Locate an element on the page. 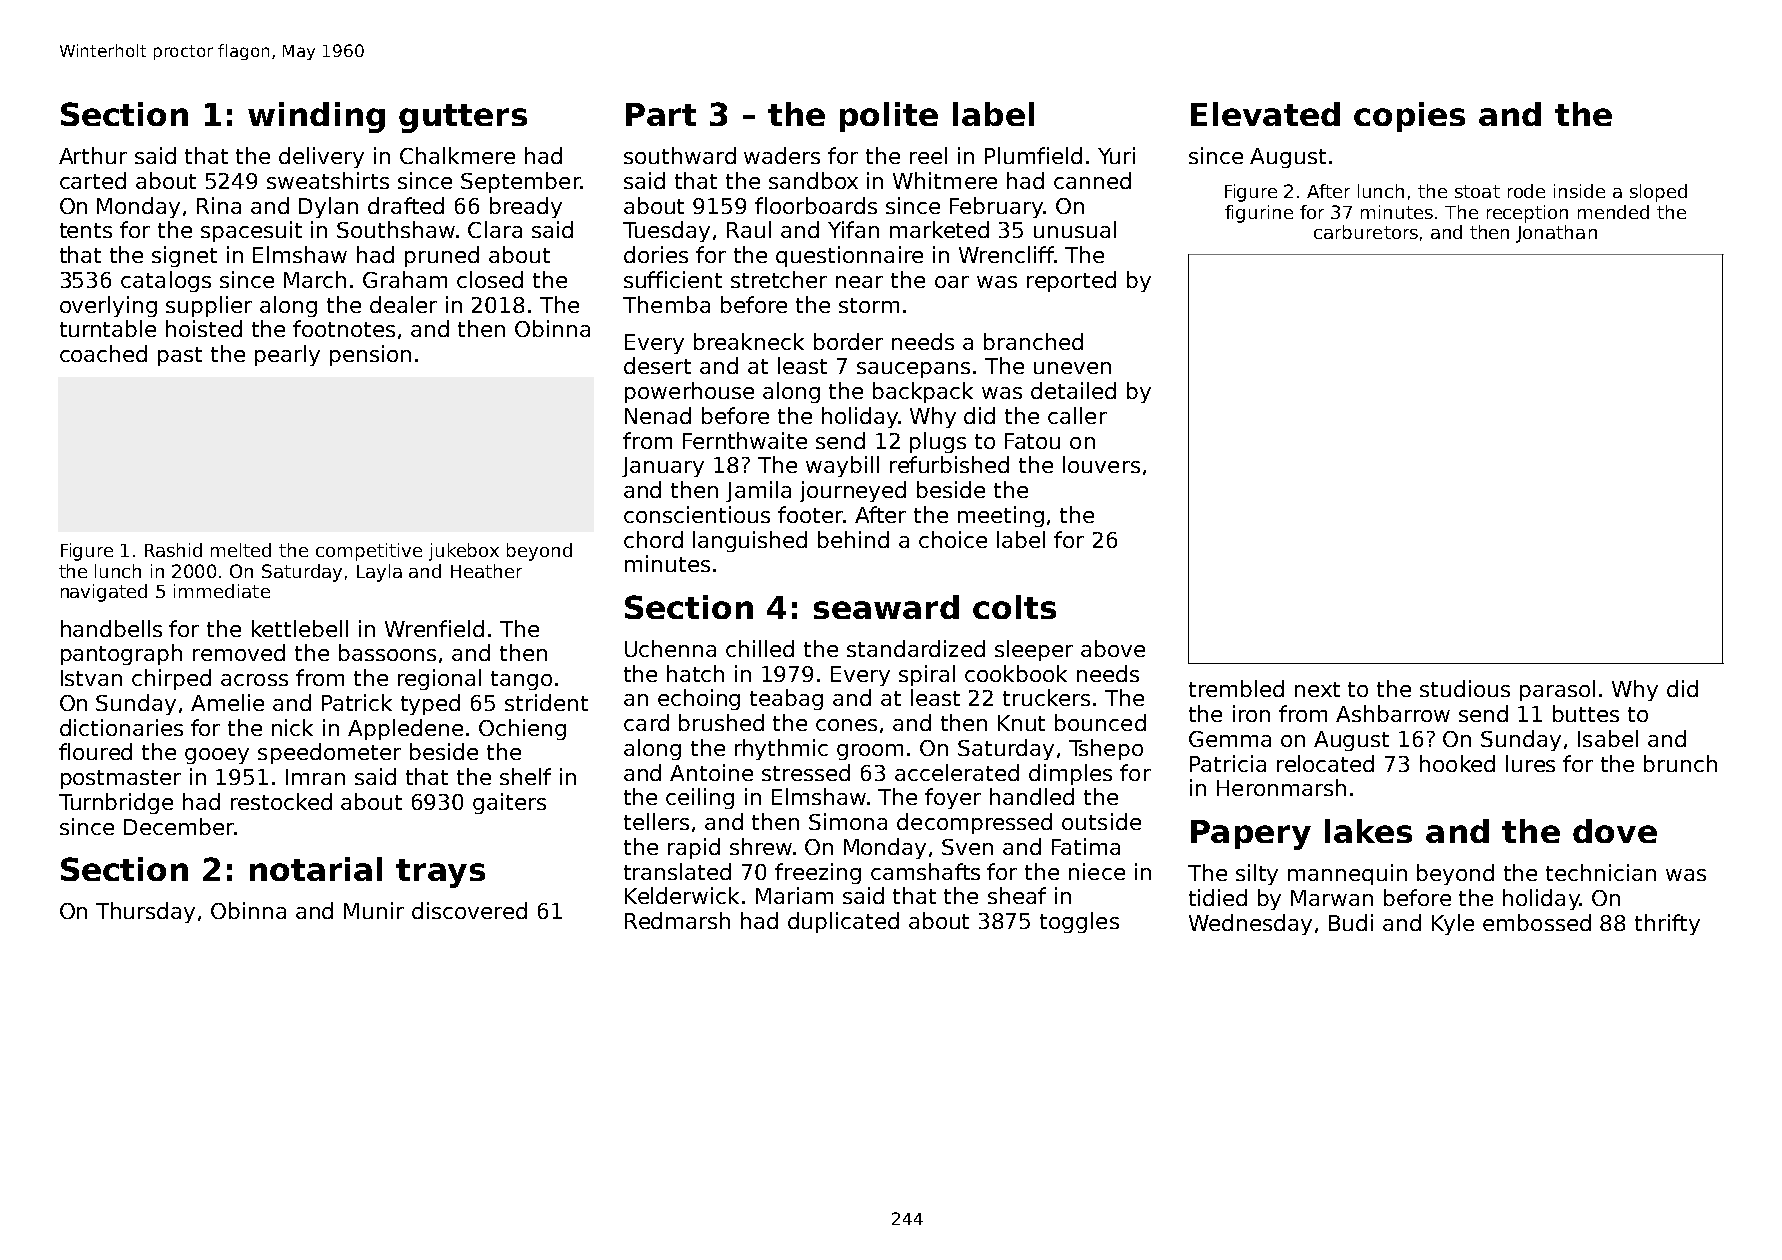  Plumfield is located at coordinates (1033, 155).
